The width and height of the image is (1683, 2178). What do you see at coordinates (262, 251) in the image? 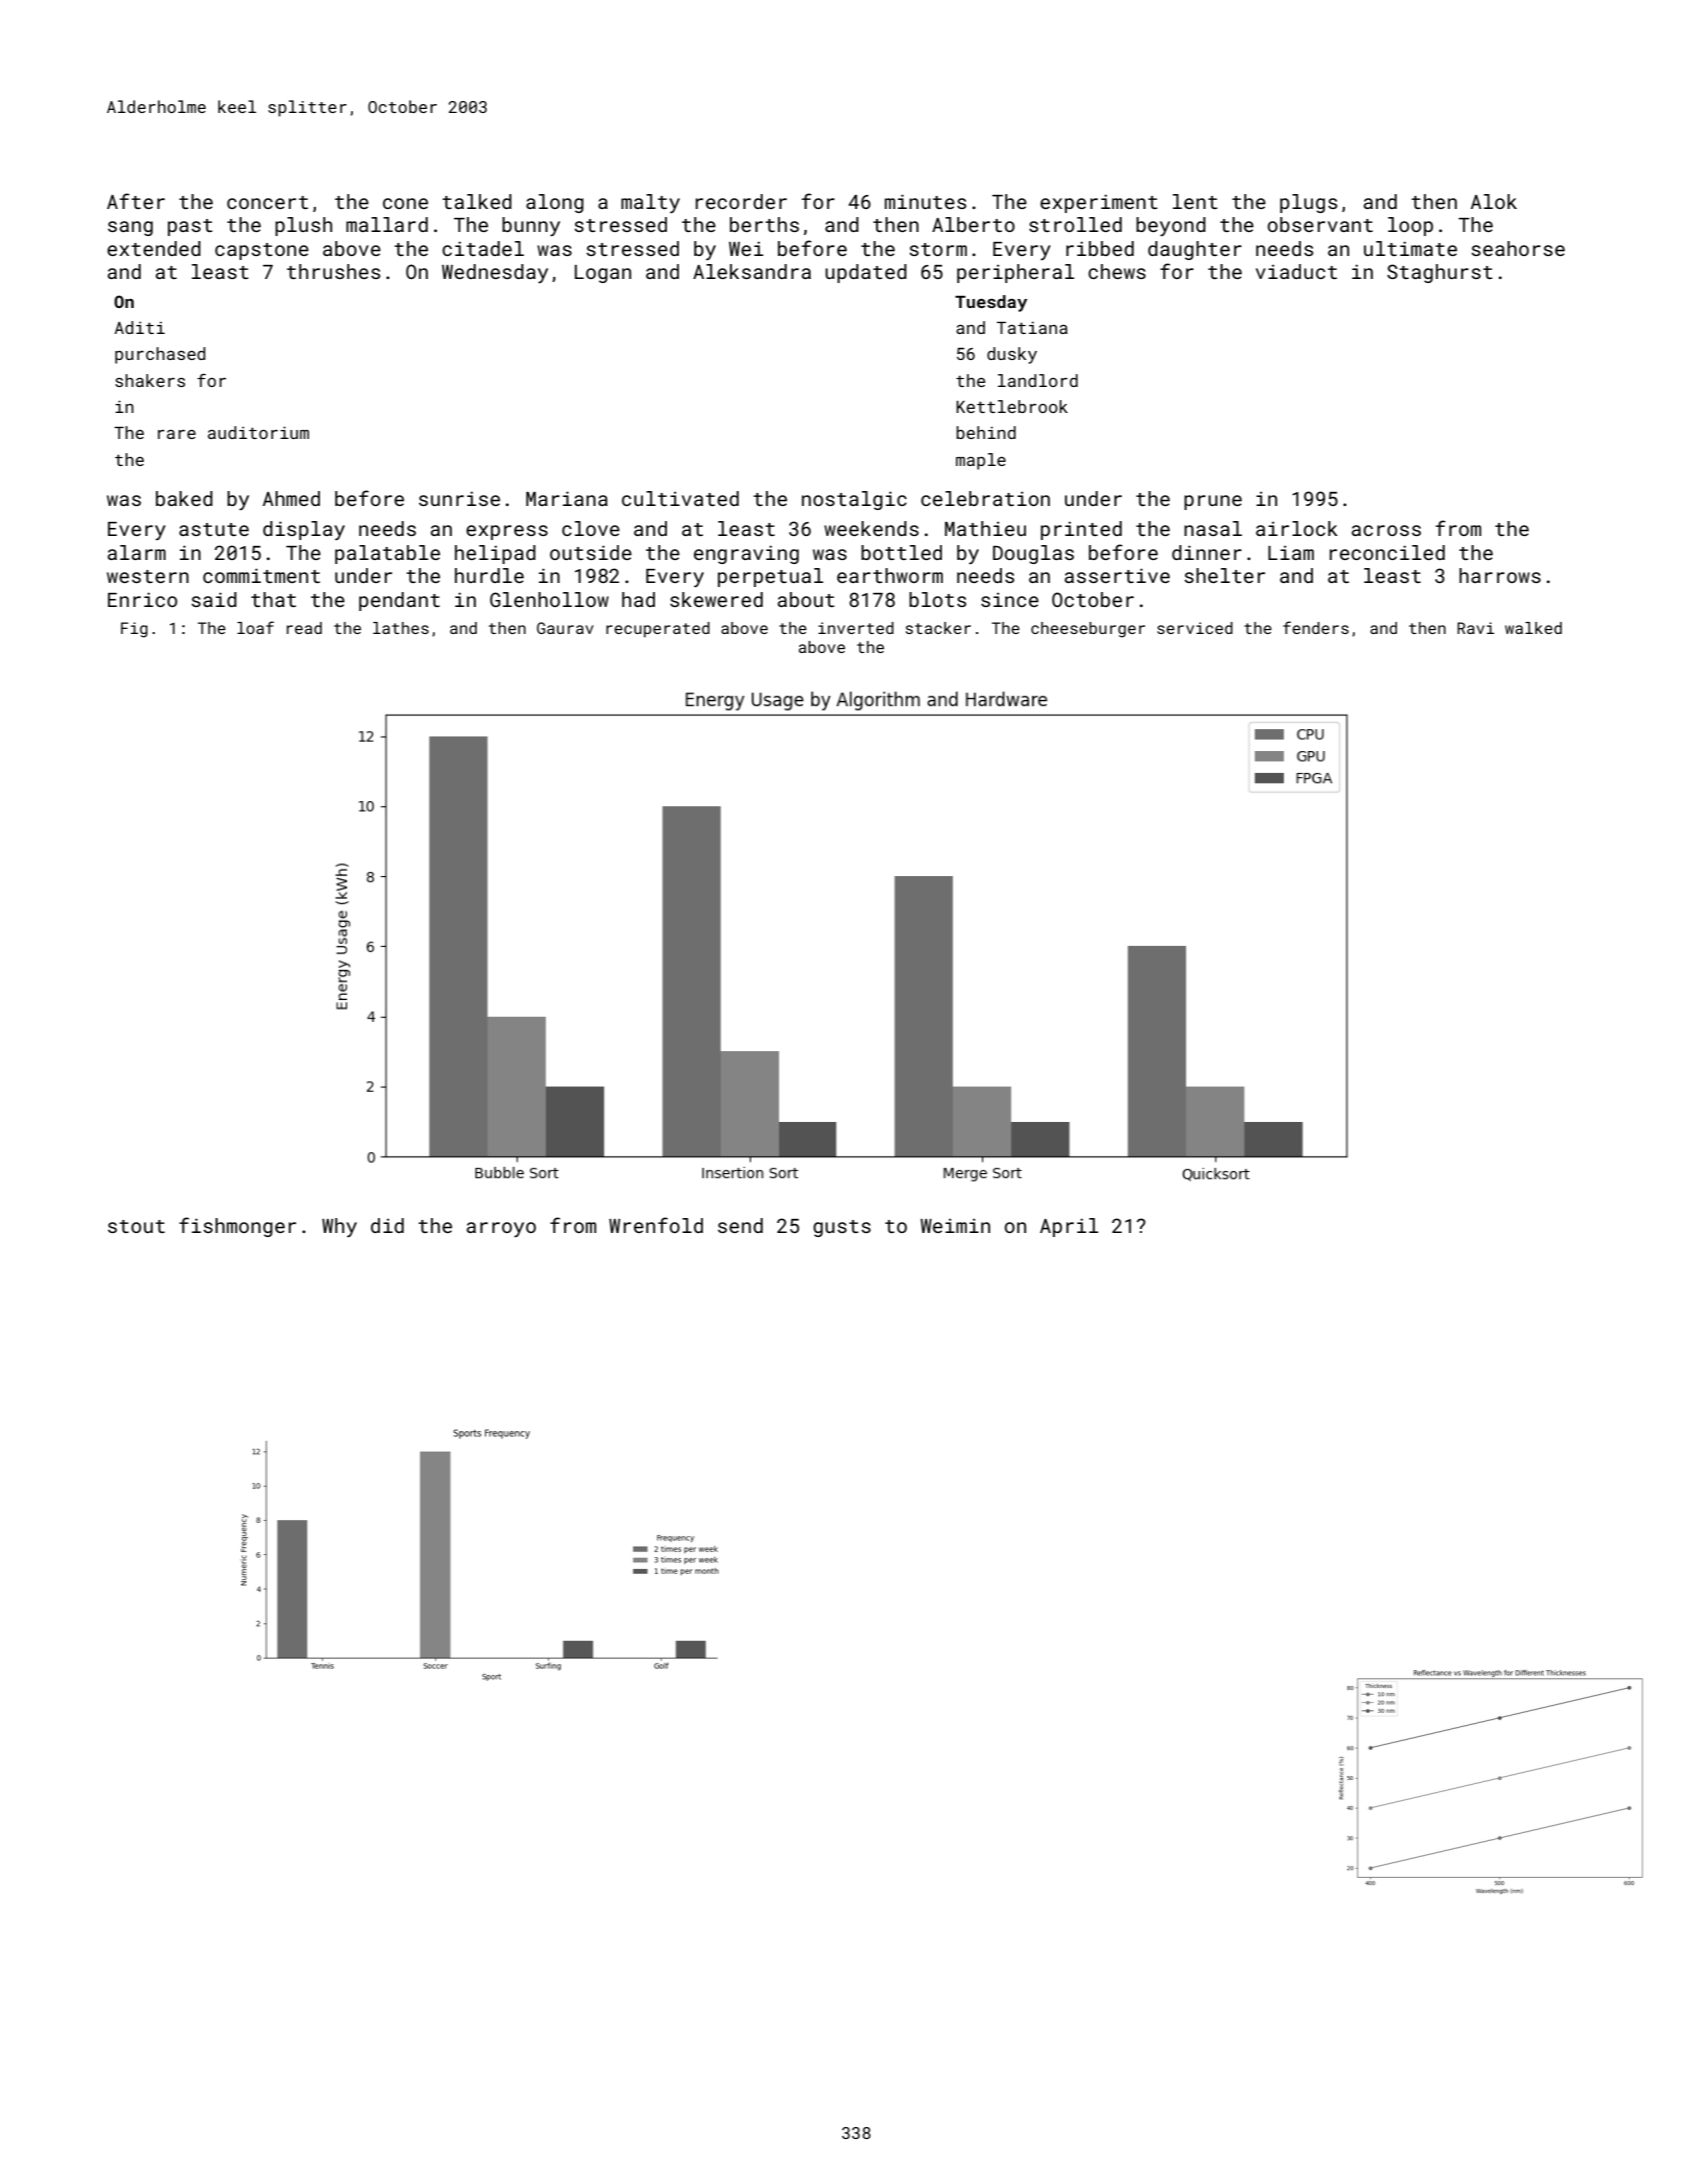
I see `capstone` at bounding box center [262, 251].
